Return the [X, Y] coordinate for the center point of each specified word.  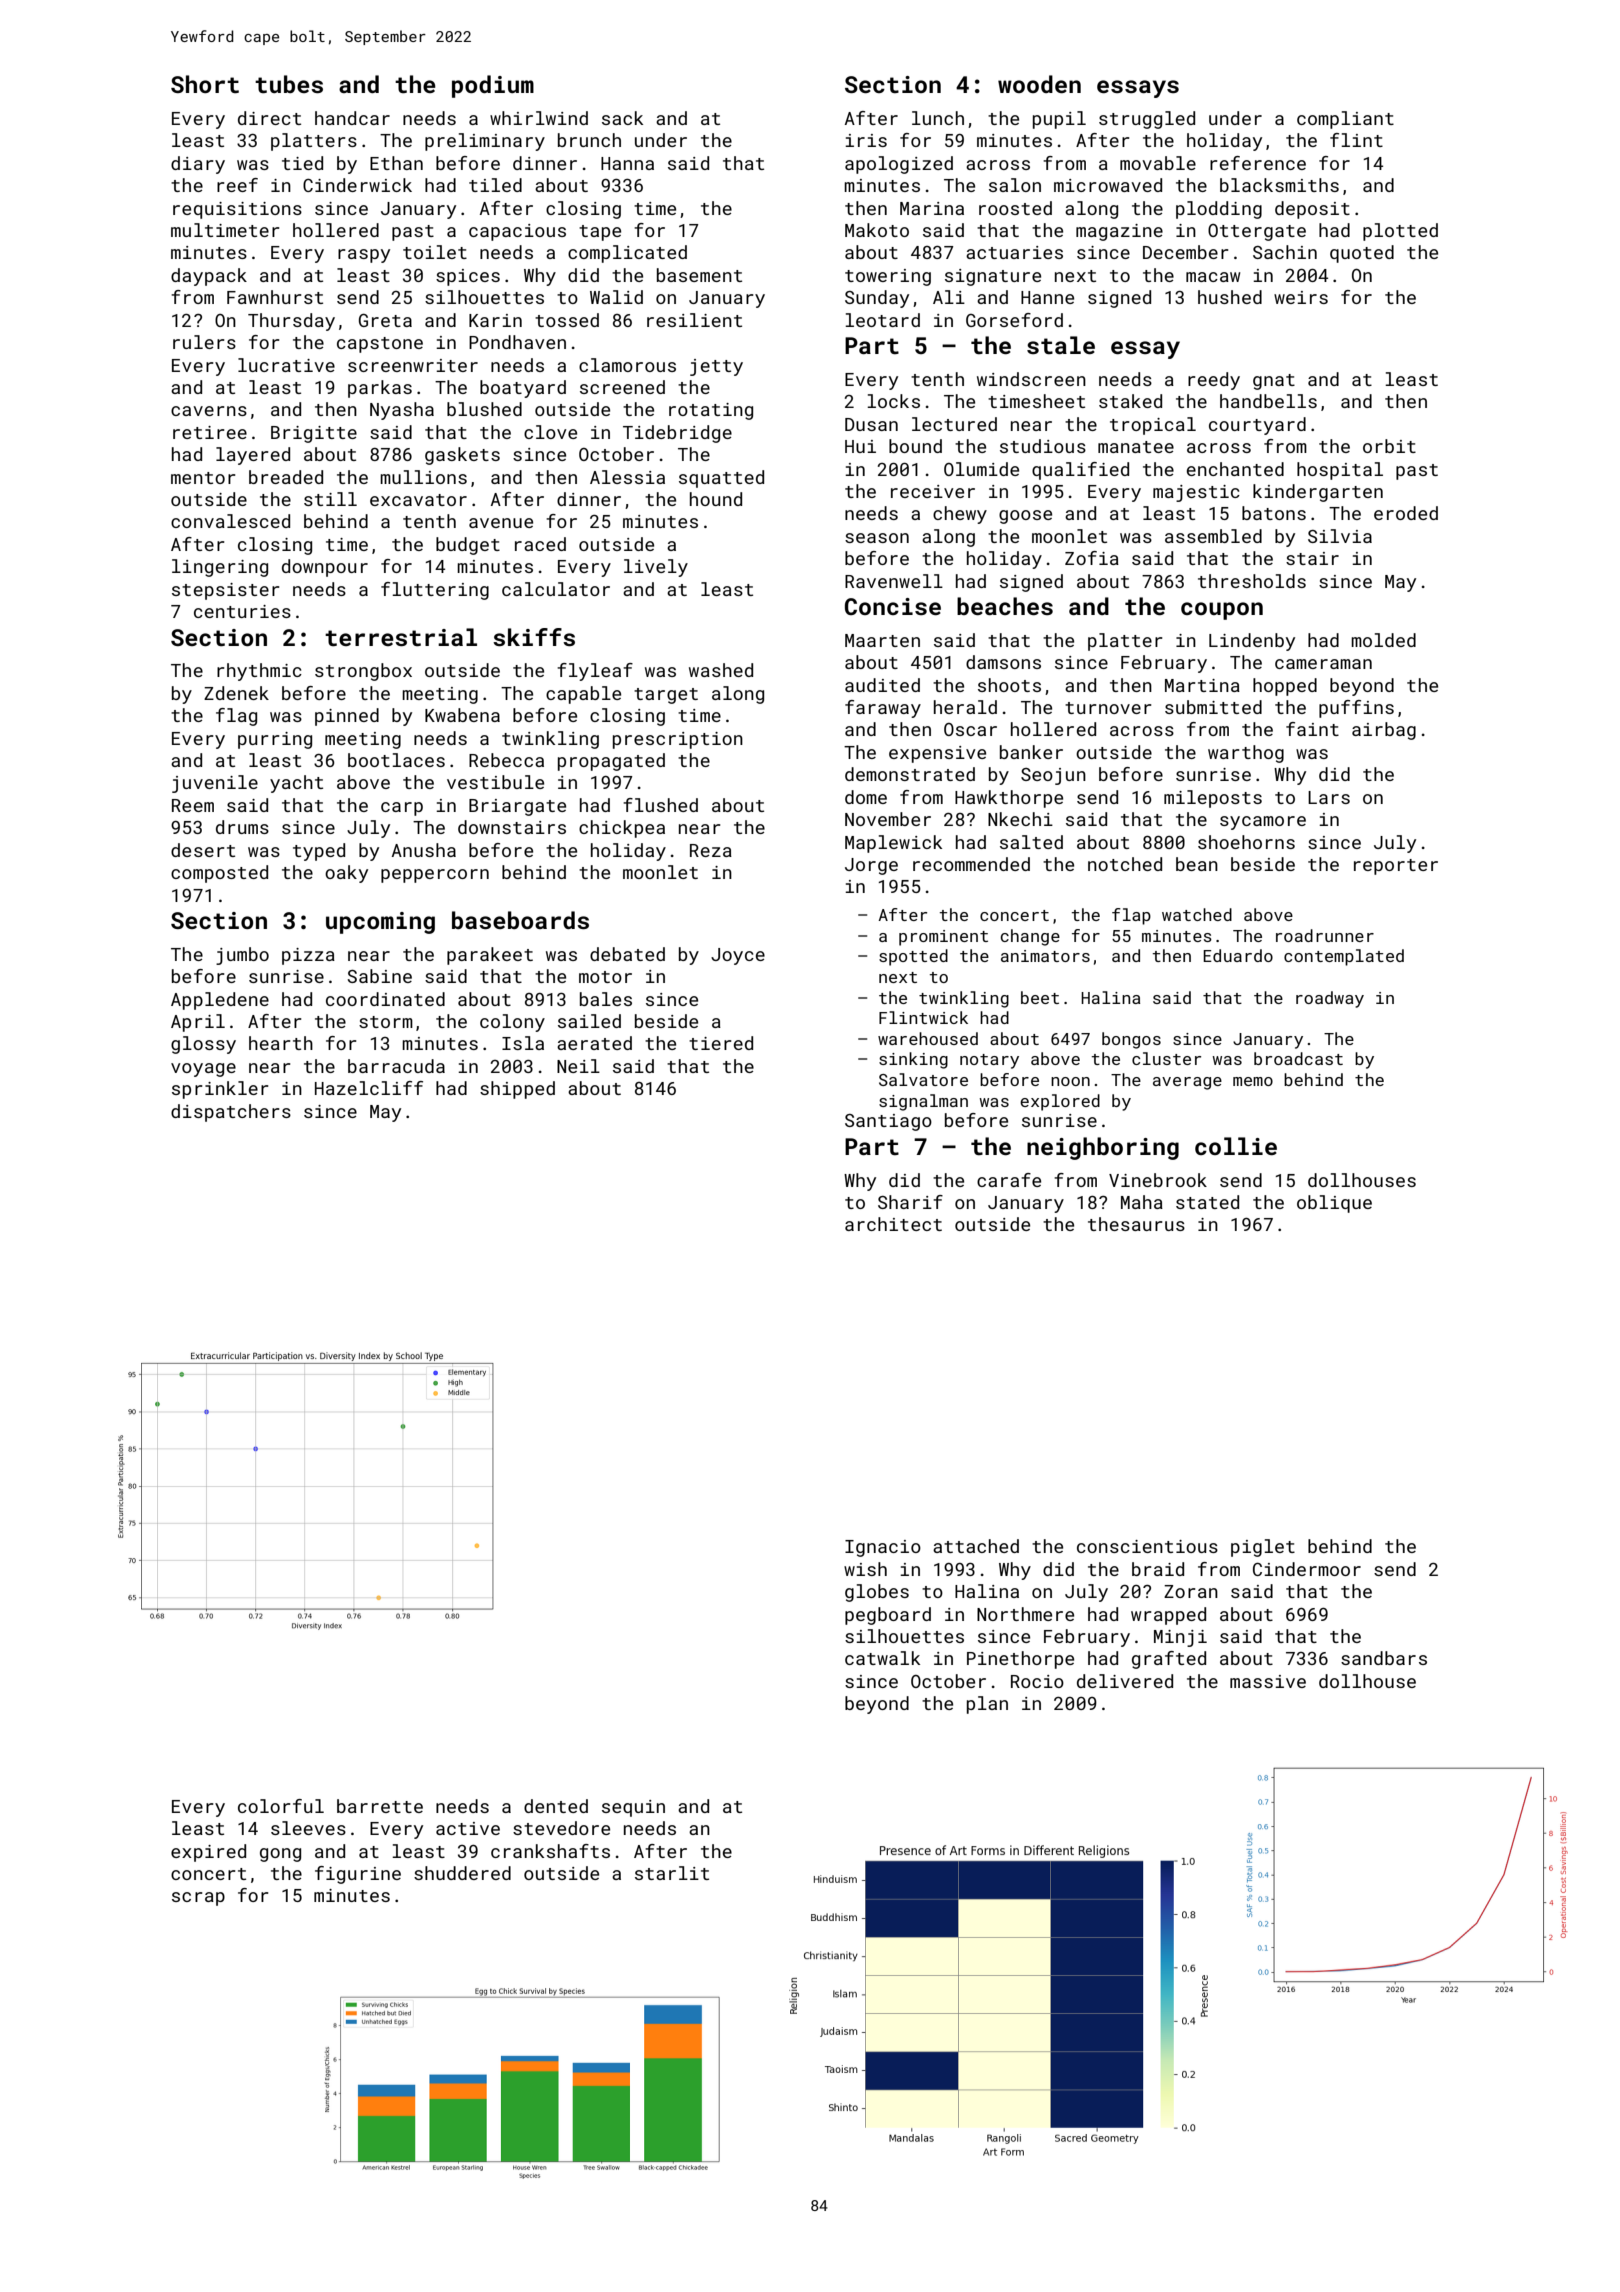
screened [622, 387]
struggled [1147, 120]
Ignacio [883, 1548]
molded [1383, 640]
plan [987, 1705]
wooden [1039, 84]
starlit [672, 1873]
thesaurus [1136, 1224]
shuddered [462, 1873]
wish [865, 1569]
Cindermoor [1307, 1569]
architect [893, 1224]
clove [550, 432]
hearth [281, 1043]
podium [493, 86]
